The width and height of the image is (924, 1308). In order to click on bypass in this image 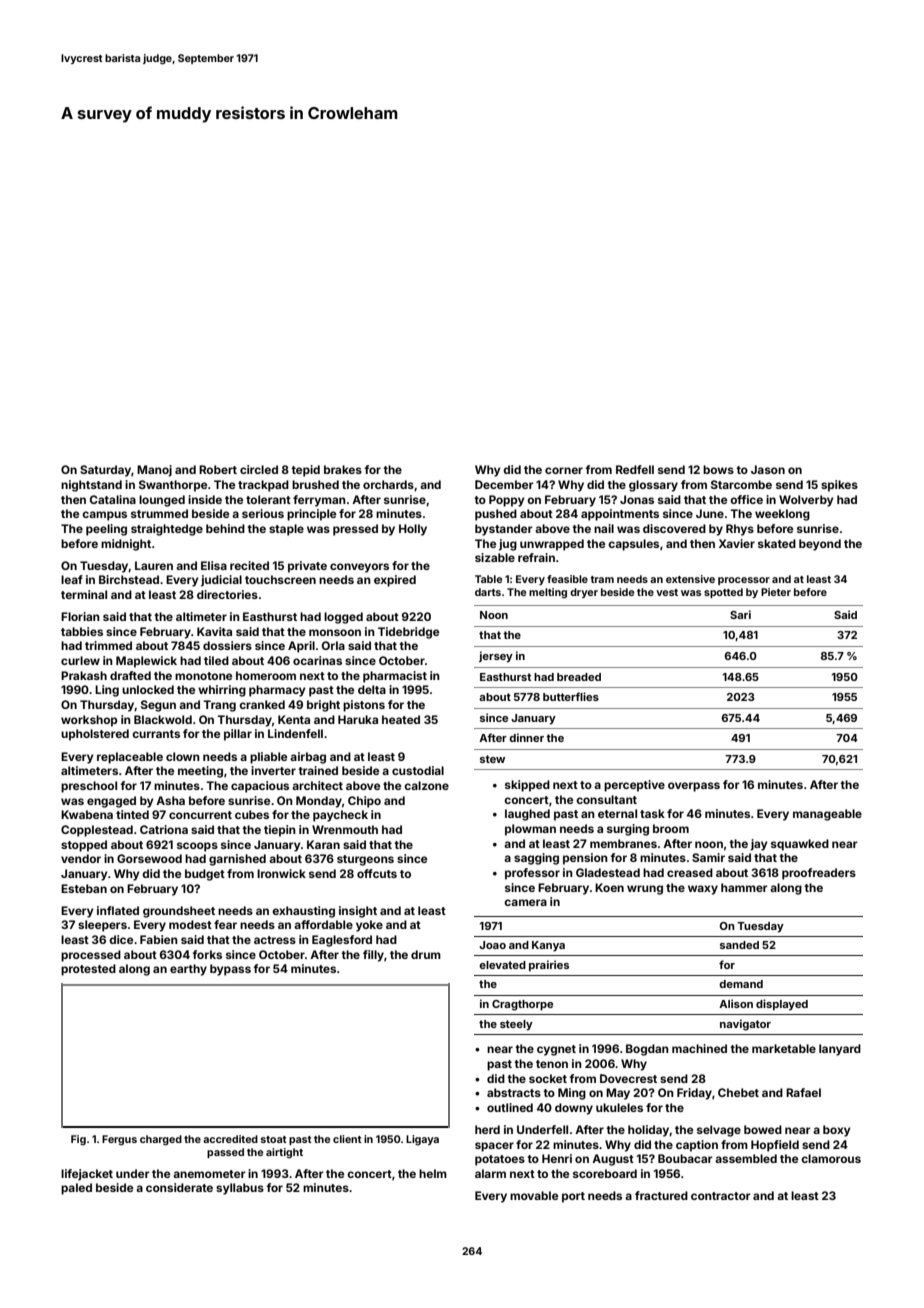, I will do `click(230, 970)`.
